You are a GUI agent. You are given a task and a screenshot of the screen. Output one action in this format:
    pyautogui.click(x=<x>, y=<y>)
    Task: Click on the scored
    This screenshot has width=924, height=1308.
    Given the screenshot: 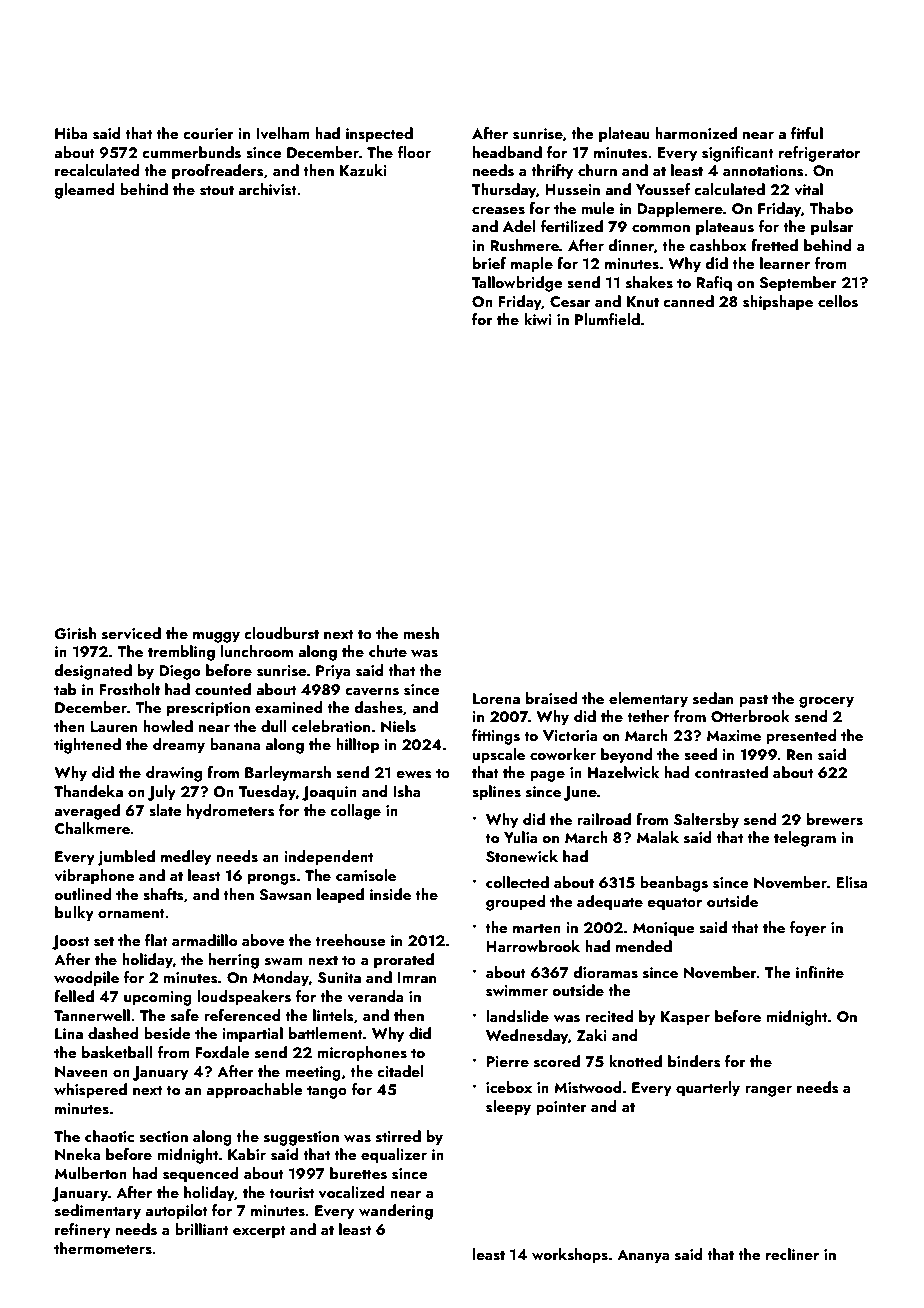 What is the action you would take?
    pyautogui.click(x=557, y=1061)
